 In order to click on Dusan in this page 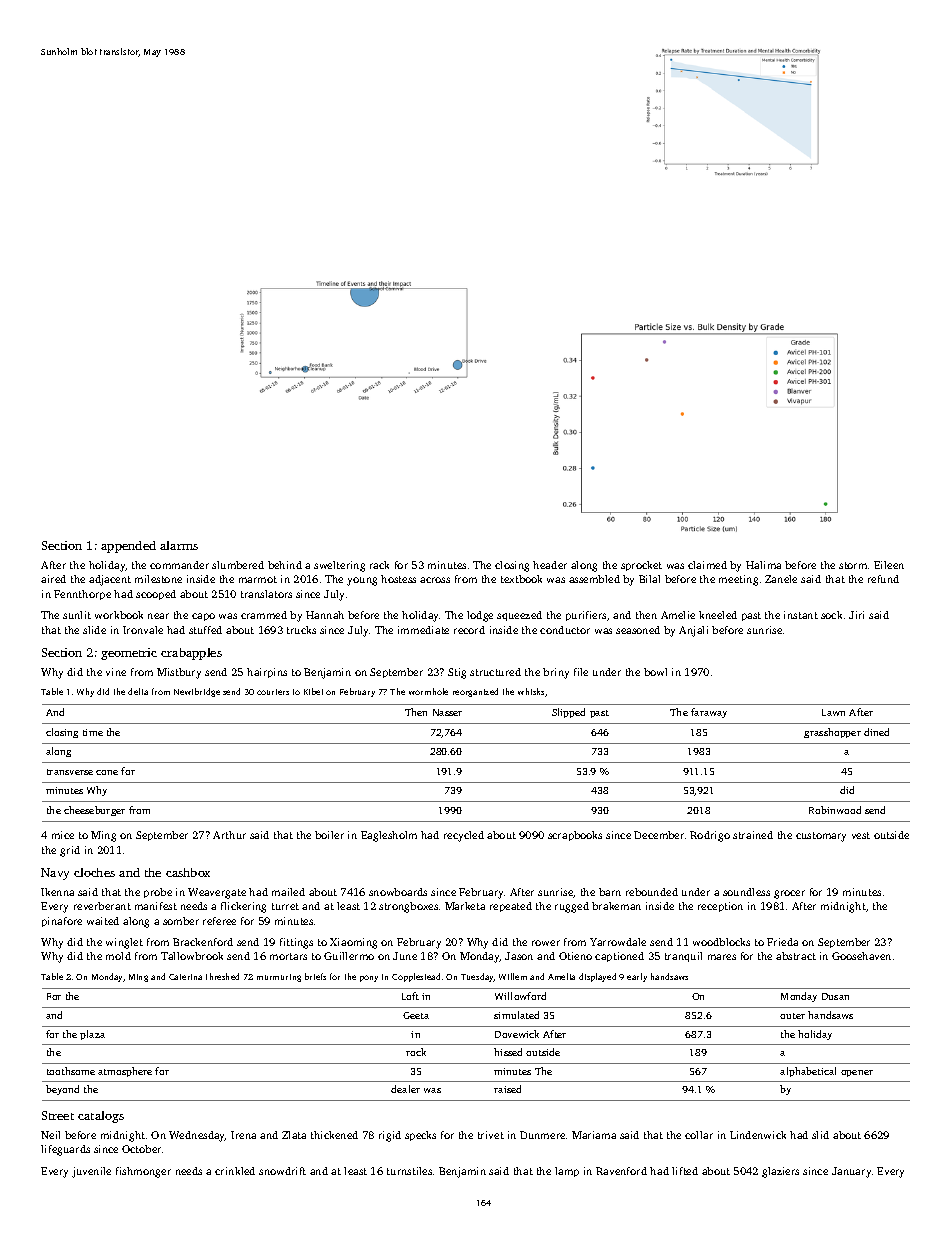, I will do `click(835, 996)`.
